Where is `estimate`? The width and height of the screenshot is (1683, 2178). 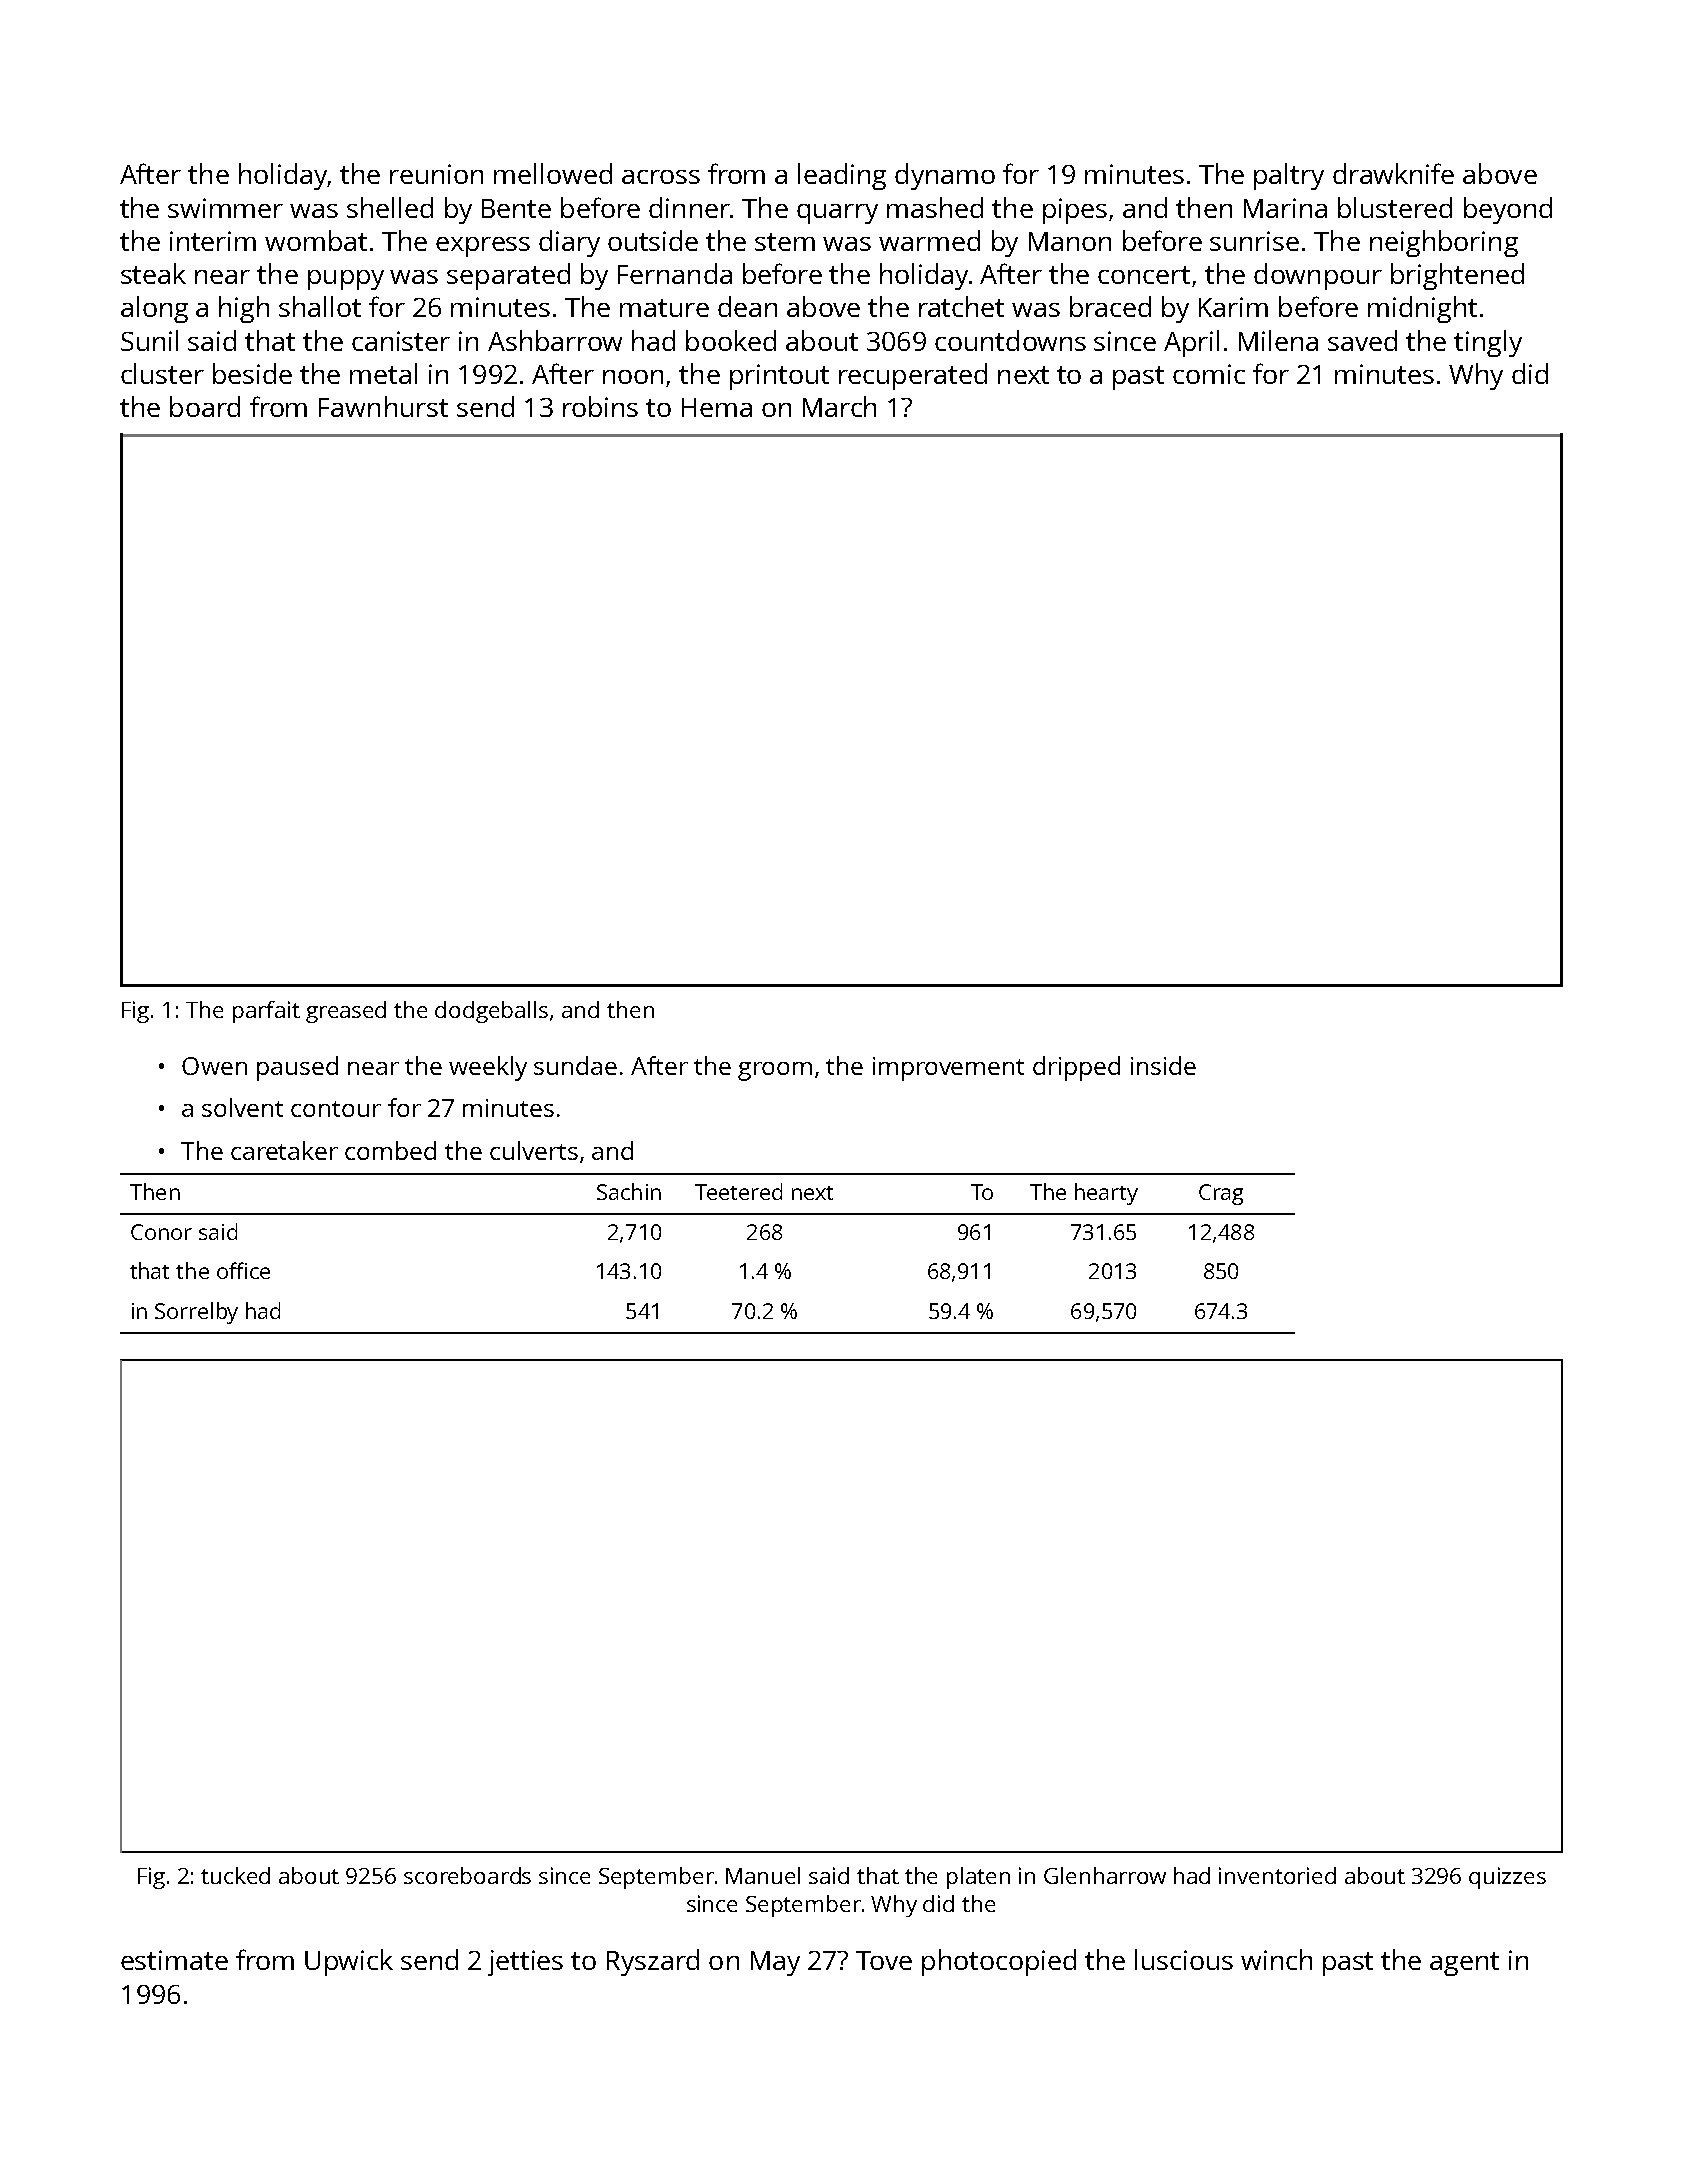 estimate is located at coordinates (174, 1960).
